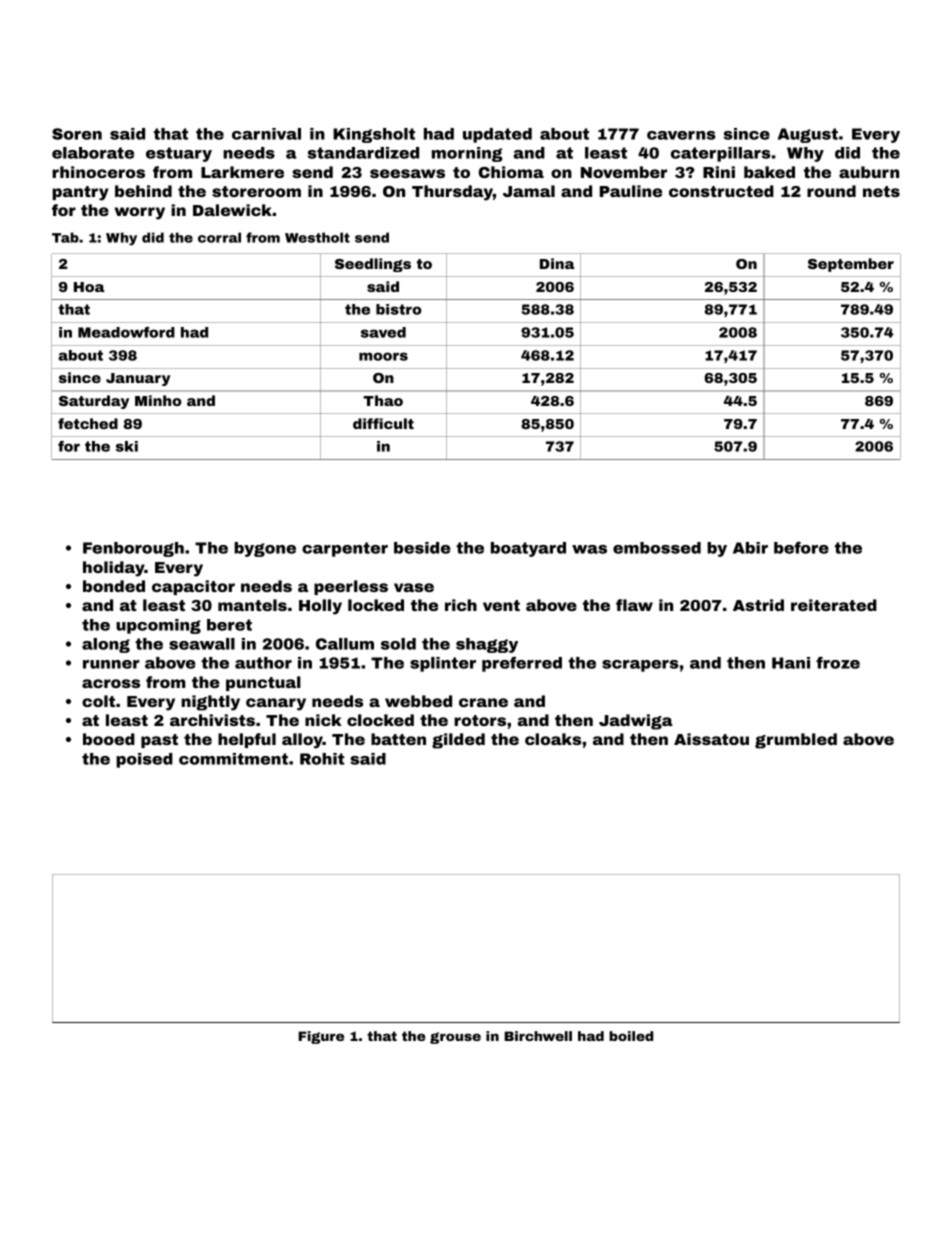  Describe the element at coordinates (158, 400) in the image. I see `Minho` at that location.
